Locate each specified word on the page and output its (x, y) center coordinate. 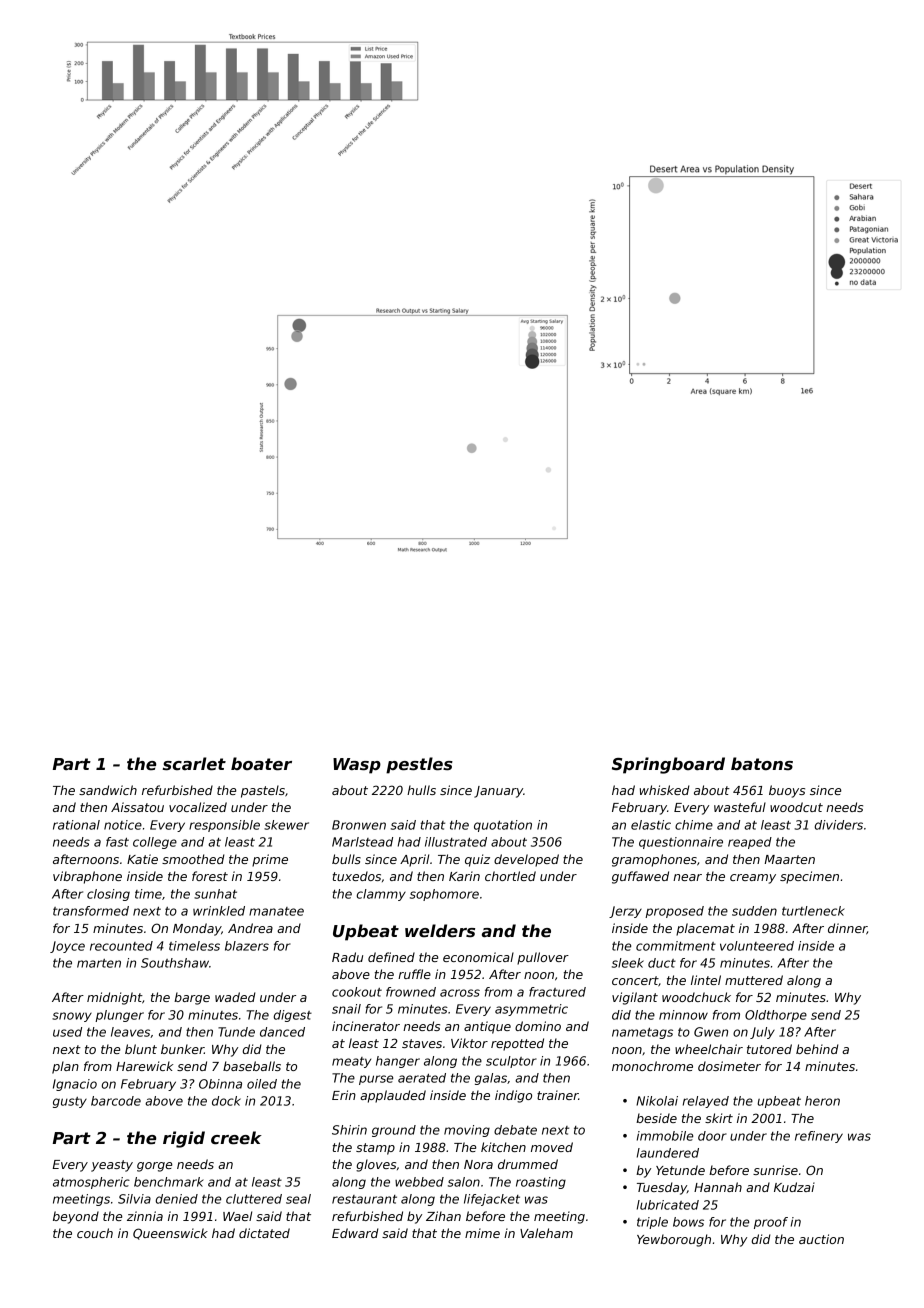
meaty (351, 1062)
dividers (839, 825)
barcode (116, 1101)
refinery (819, 1137)
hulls (421, 790)
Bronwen (359, 825)
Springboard (668, 765)
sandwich (108, 790)
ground (394, 1131)
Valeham (546, 1233)
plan (65, 1067)
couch (95, 1233)
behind (817, 1049)
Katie (142, 859)
